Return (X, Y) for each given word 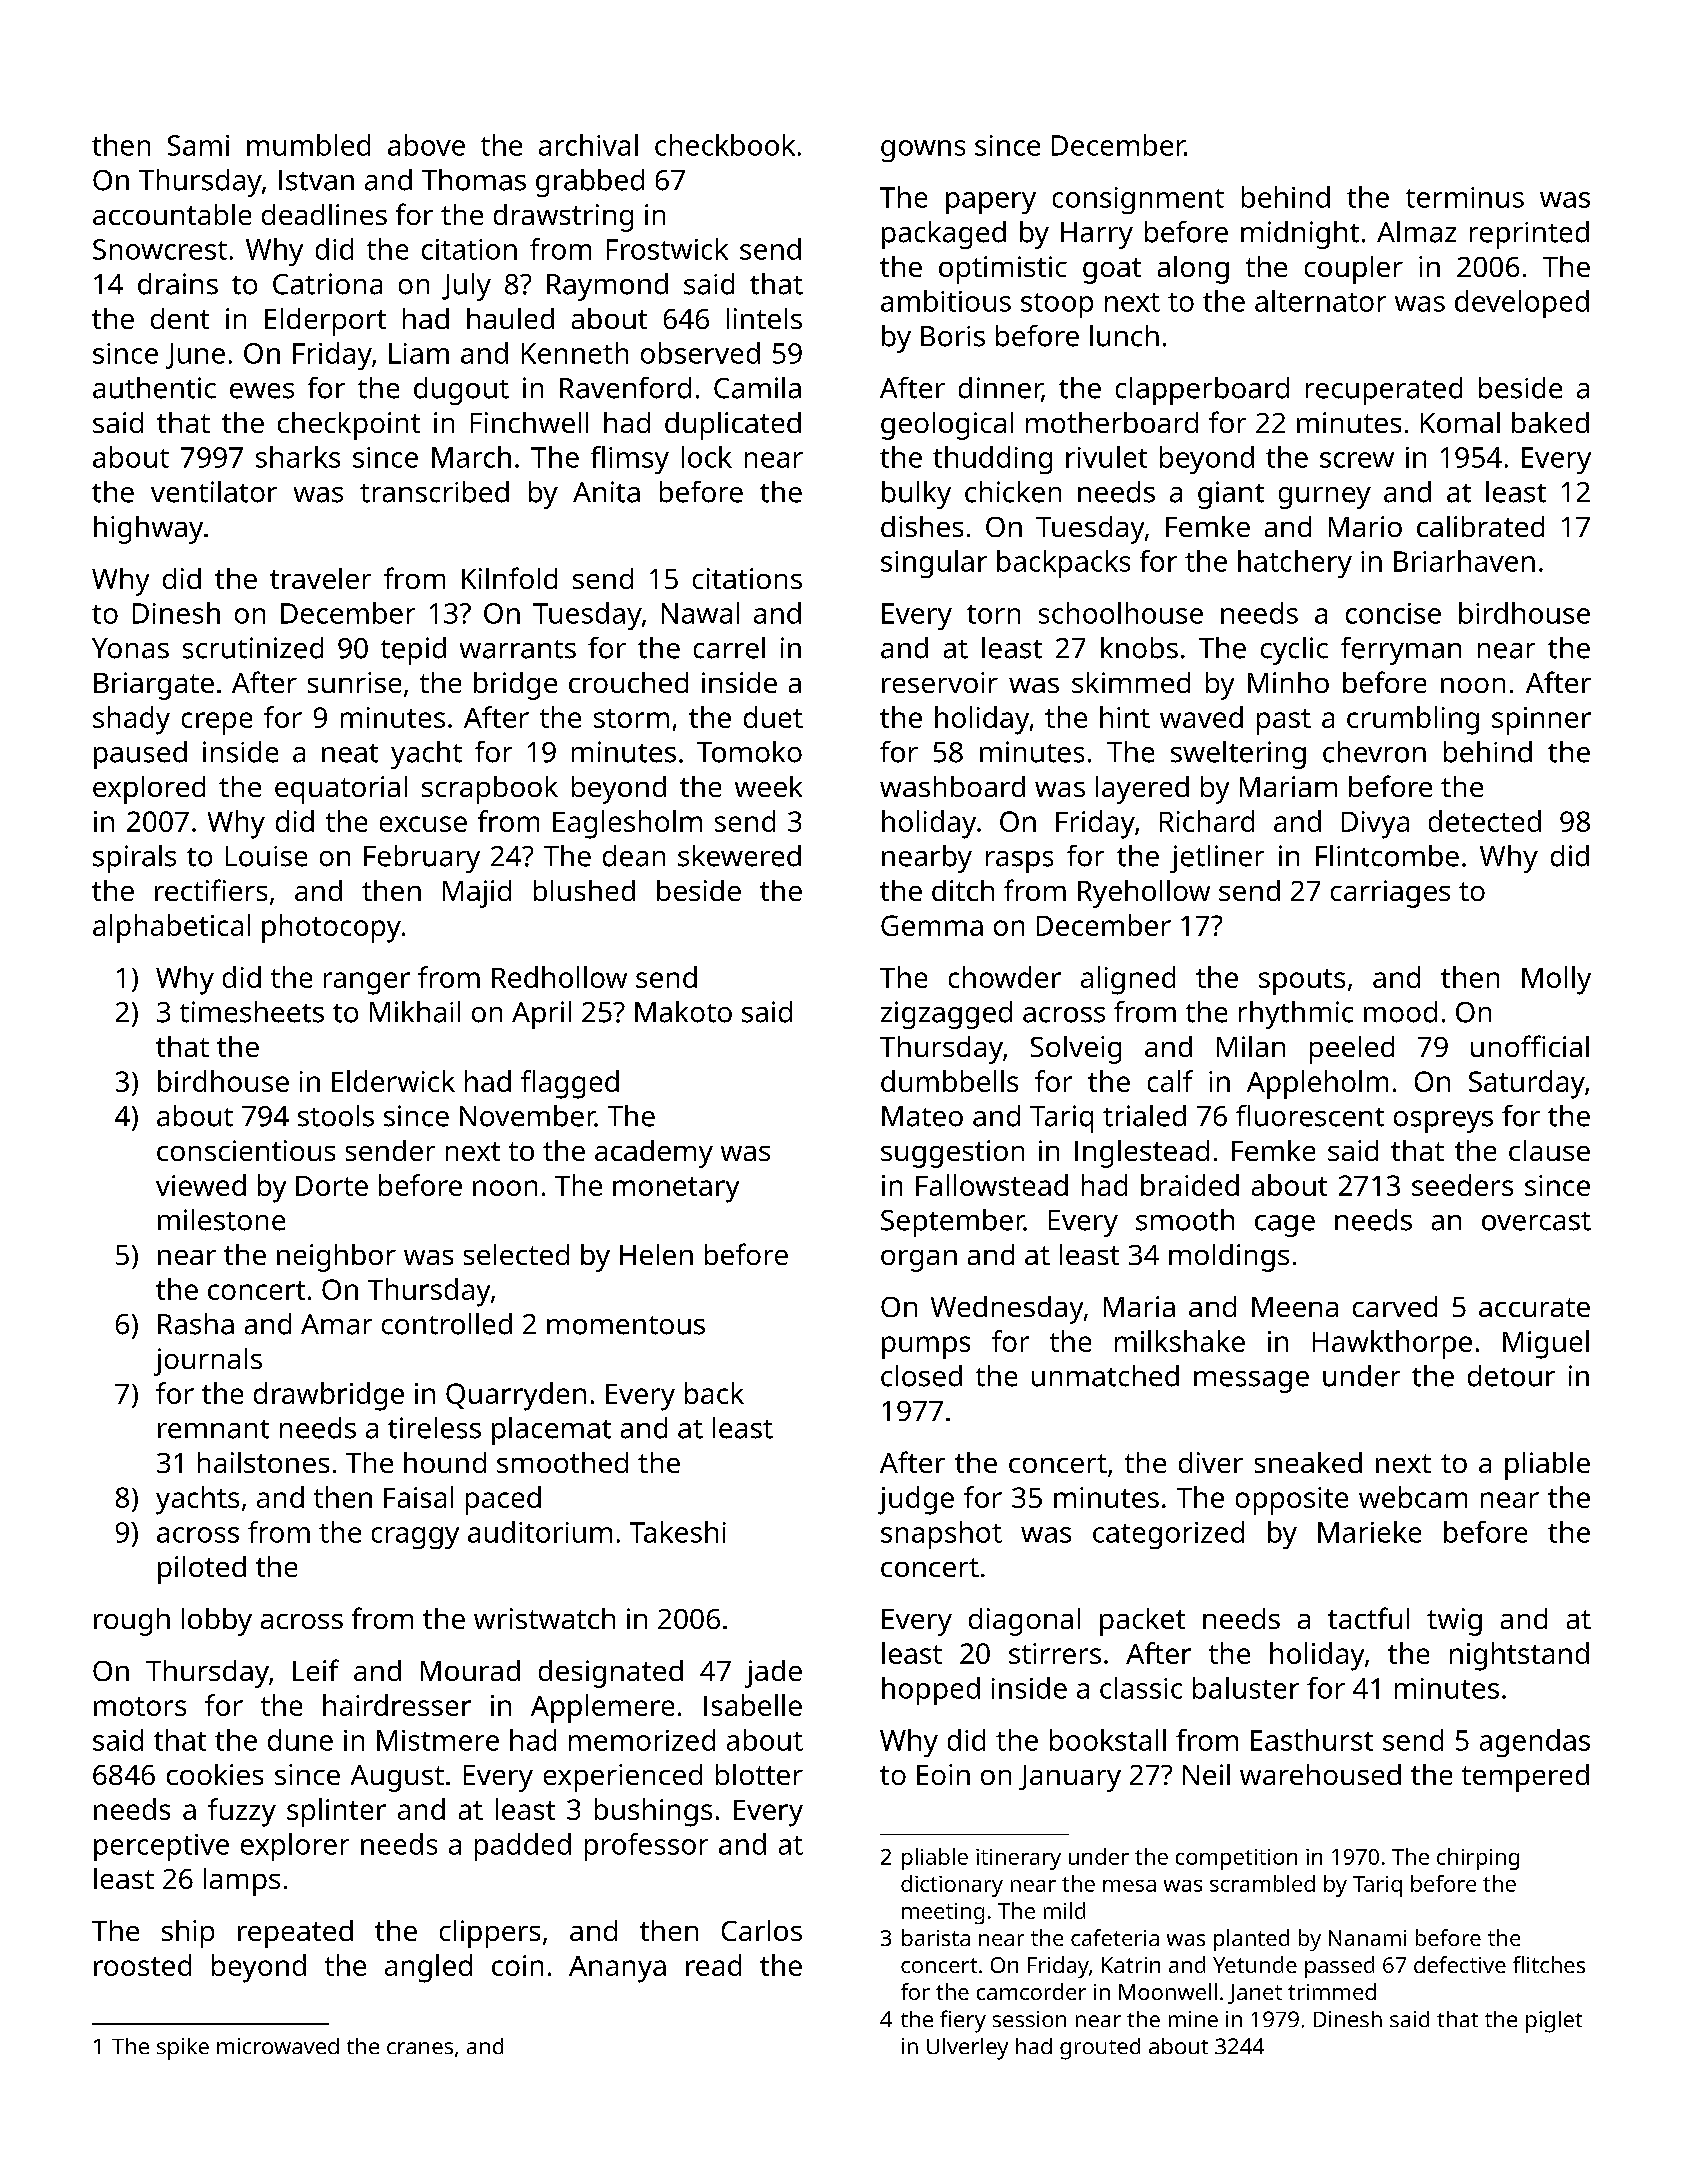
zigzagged (946, 1015)
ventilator (214, 492)
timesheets (252, 1012)
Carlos (762, 1930)
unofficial (1530, 1046)
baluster (1246, 1688)
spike (183, 2049)
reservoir (940, 682)
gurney (1325, 498)
